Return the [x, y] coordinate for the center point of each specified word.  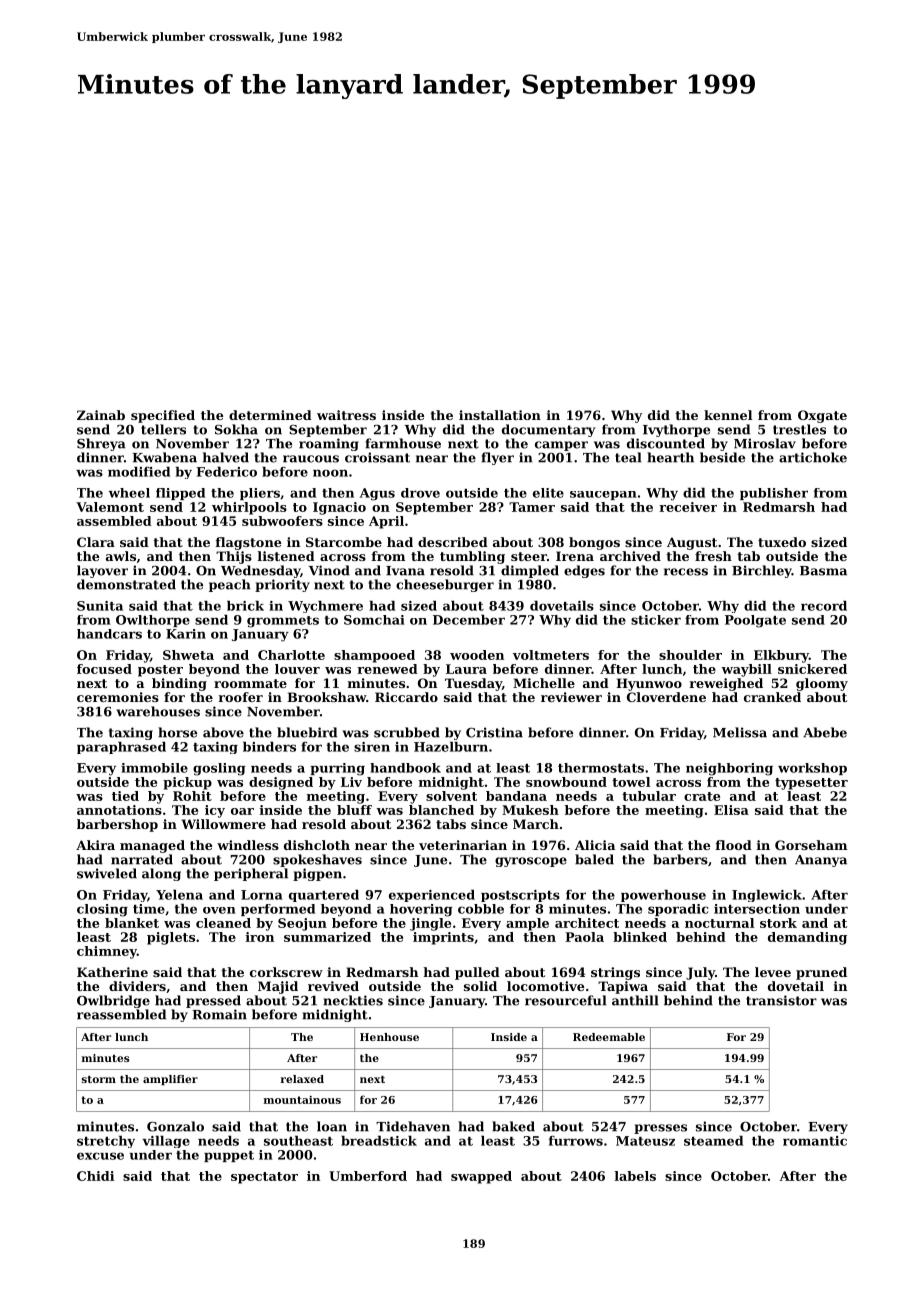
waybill [746, 670]
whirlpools [249, 508]
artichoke [813, 457]
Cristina [494, 732]
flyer [497, 458]
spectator [264, 1178]
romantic [815, 1141]
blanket [132, 923]
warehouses [158, 711]
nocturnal [719, 923]
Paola [584, 937]
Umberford [368, 1176]
